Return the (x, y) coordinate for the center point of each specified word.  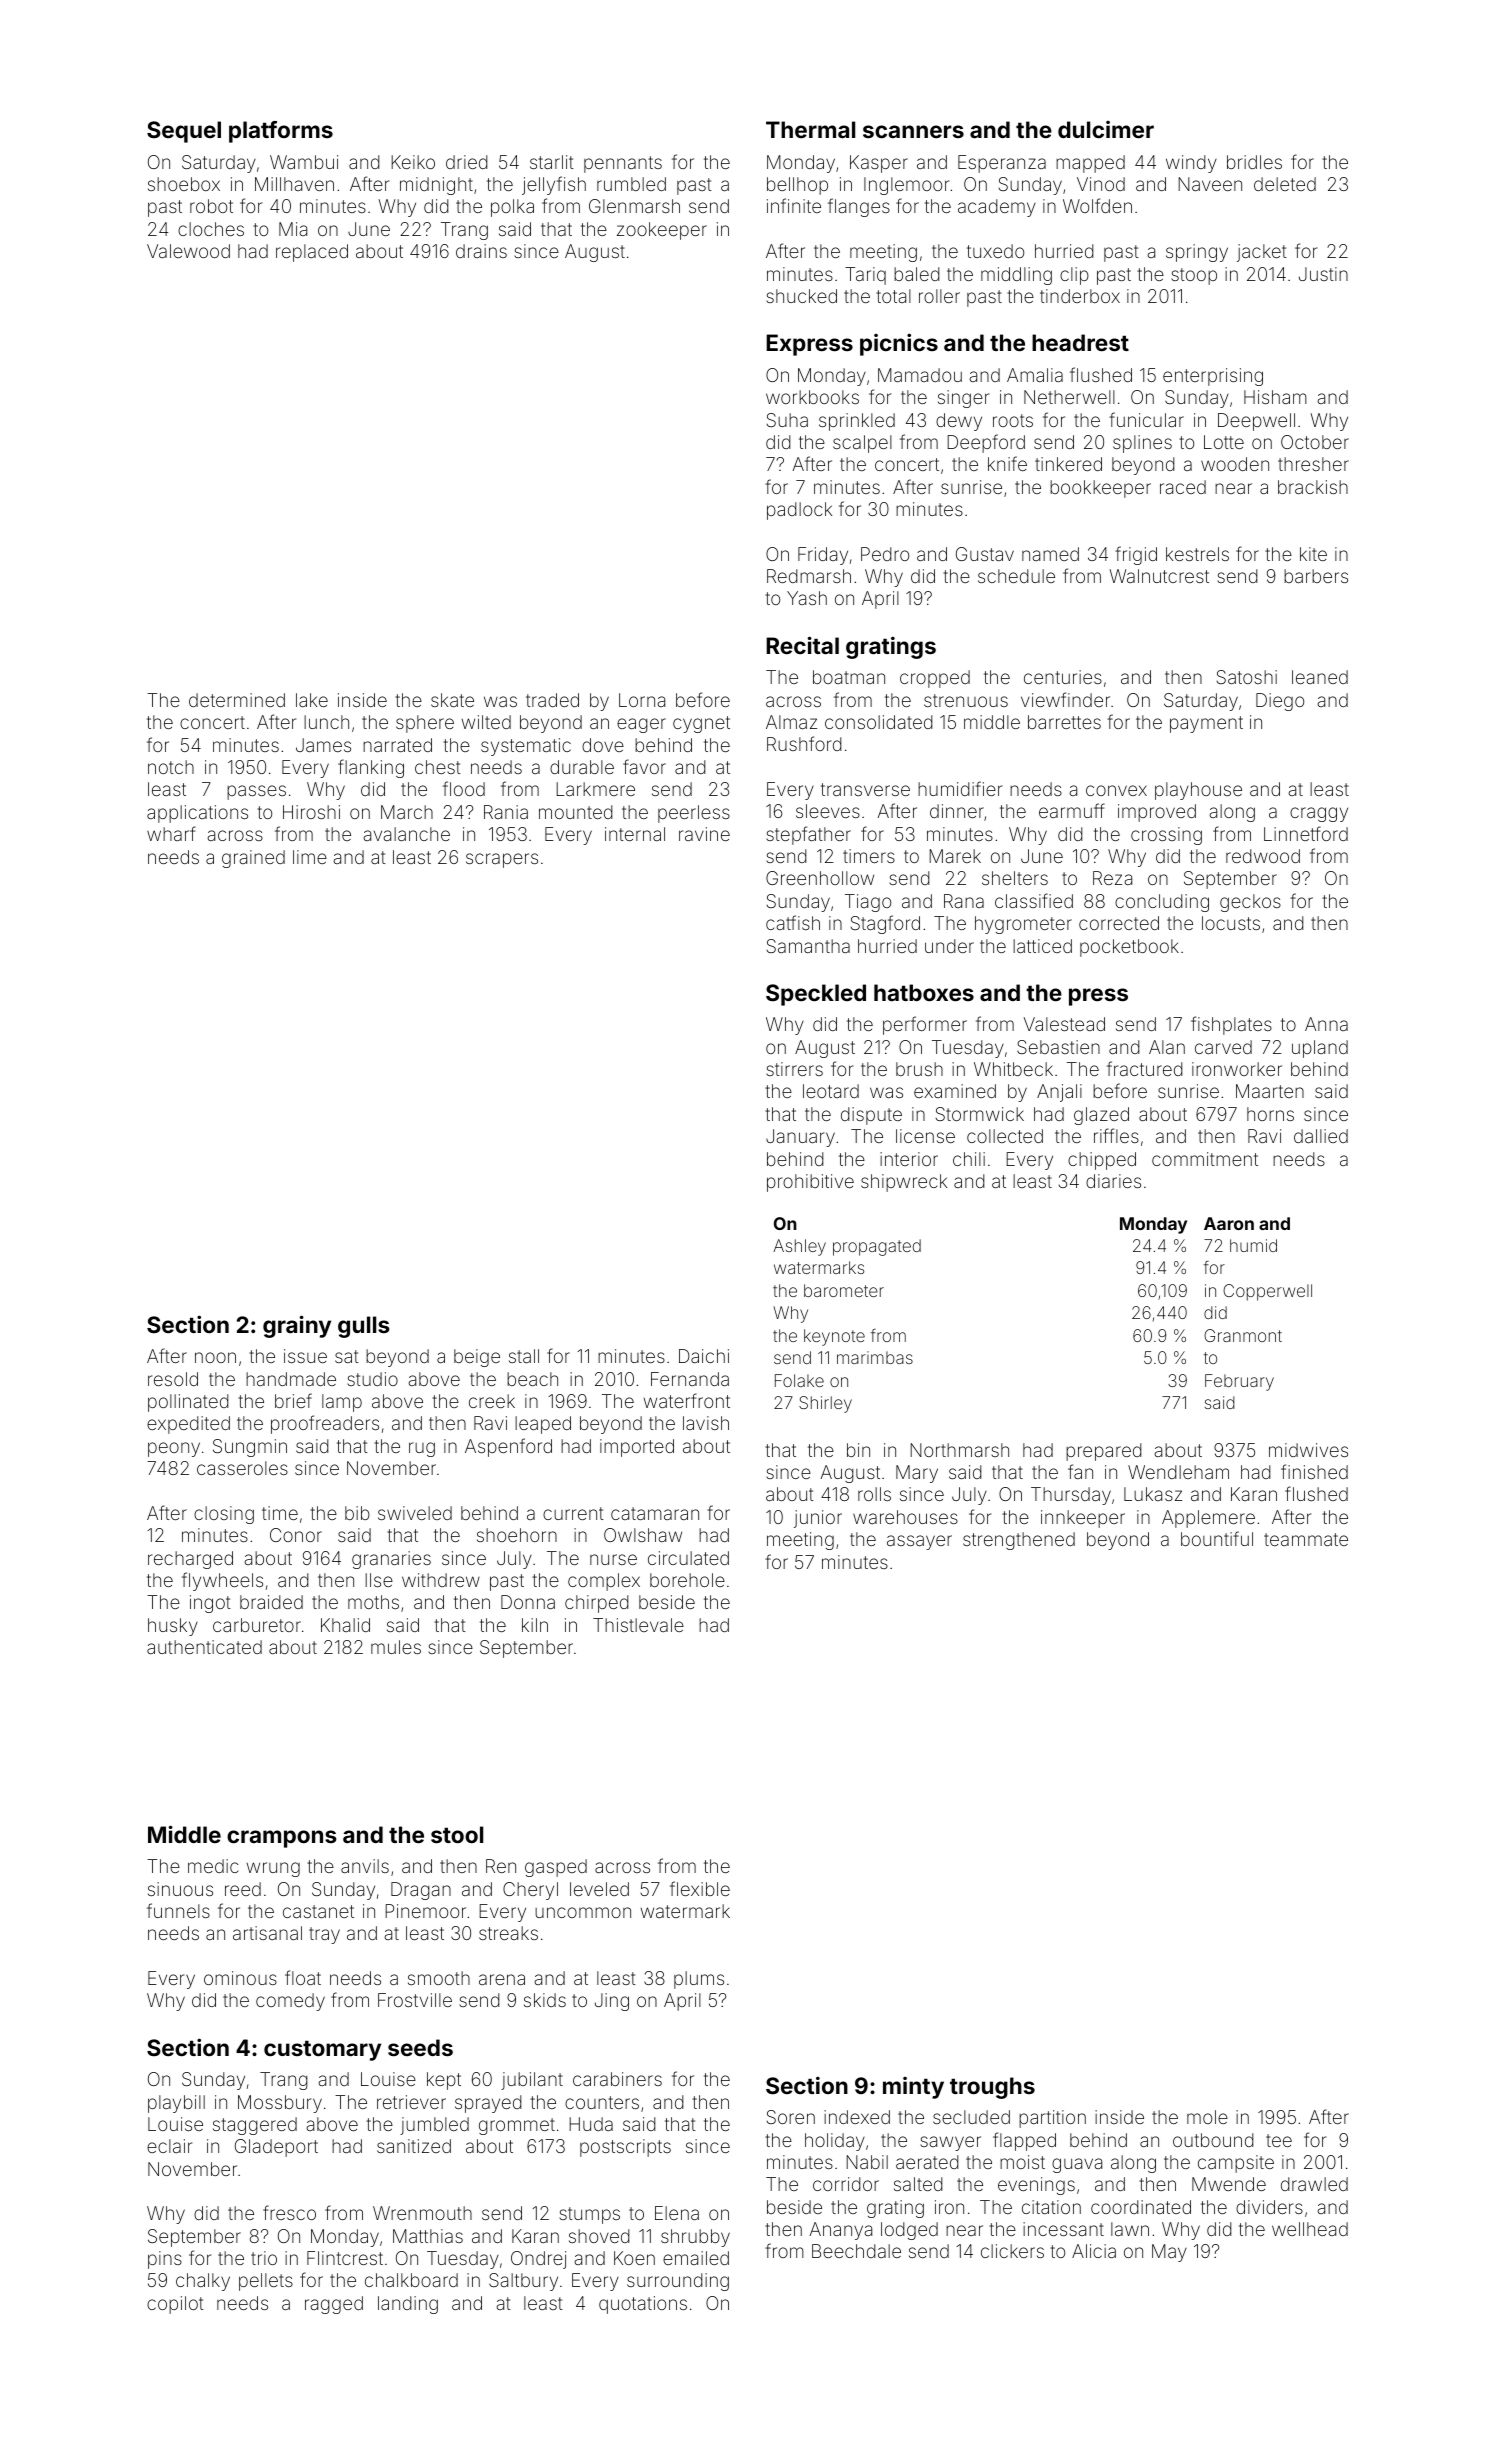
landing (408, 2305)
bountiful (1217, 1538)
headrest (1080, 342)
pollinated (188, 1403)
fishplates (1231, 1025)
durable (582, 767)
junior (818, 1519)
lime (310, 857)
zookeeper (662, 231)
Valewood (188, 251)
